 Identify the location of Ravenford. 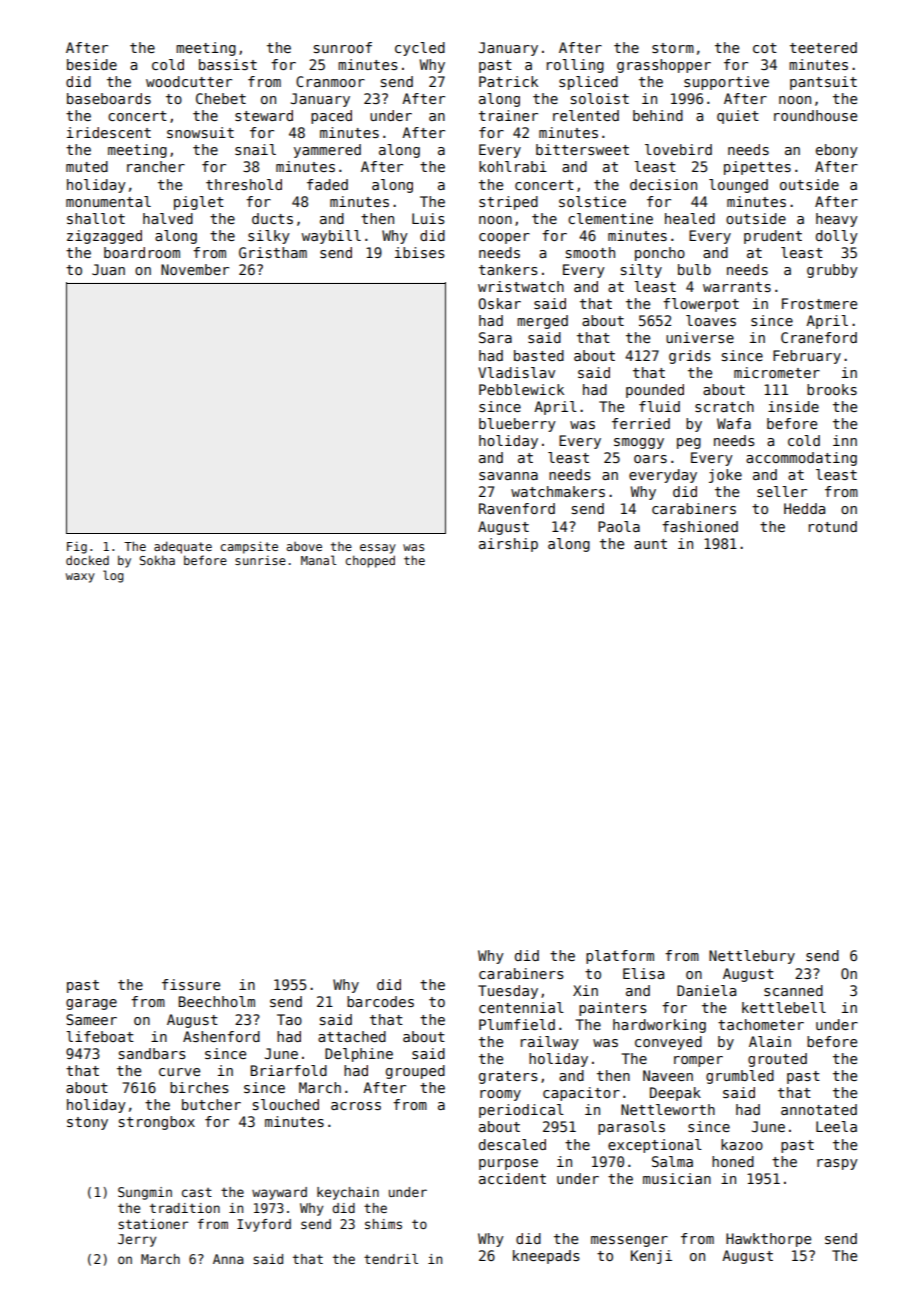
(517, 508).
